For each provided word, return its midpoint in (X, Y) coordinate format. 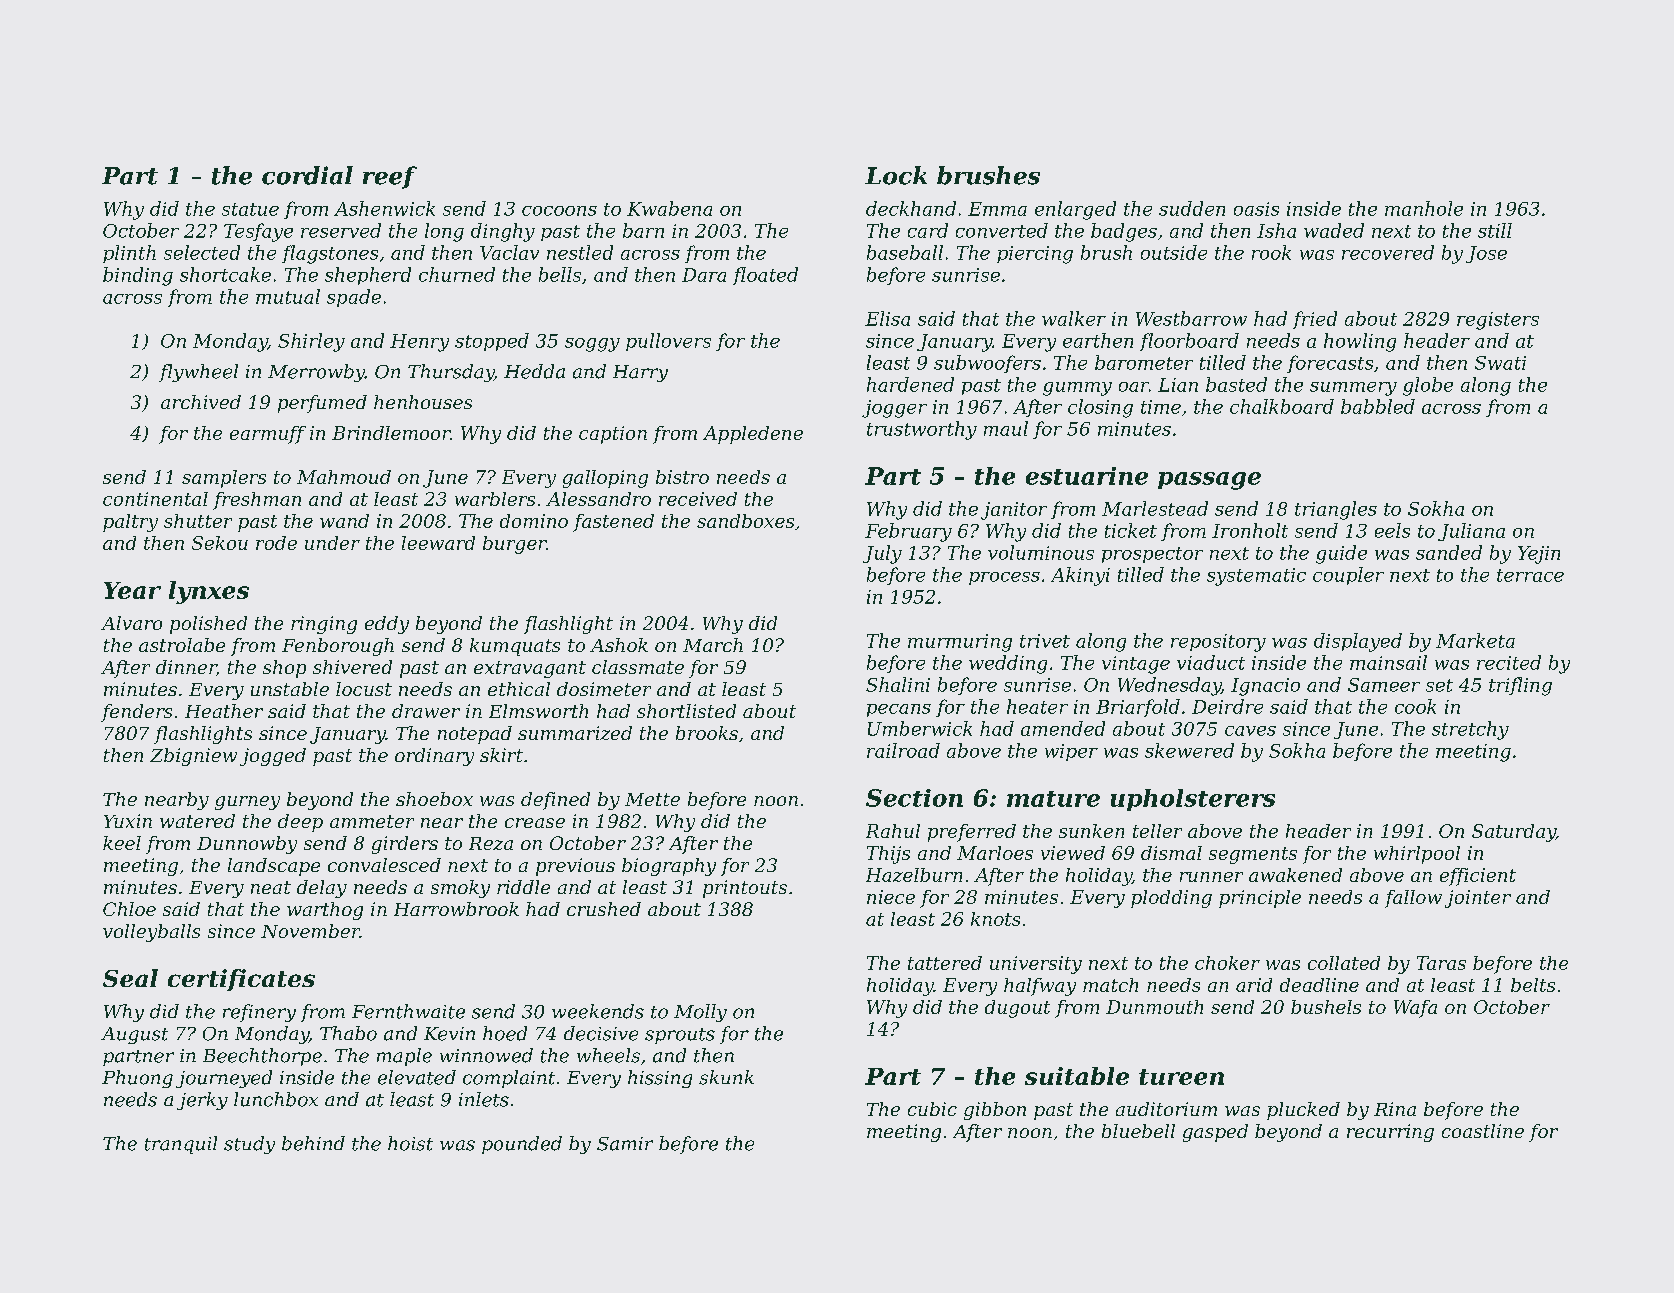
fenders (136, 713)
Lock (896, 175)
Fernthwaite (408, 1011)
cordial (307, 175)
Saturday (1514, 833)
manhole (1424, 208)
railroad (903, 750)
